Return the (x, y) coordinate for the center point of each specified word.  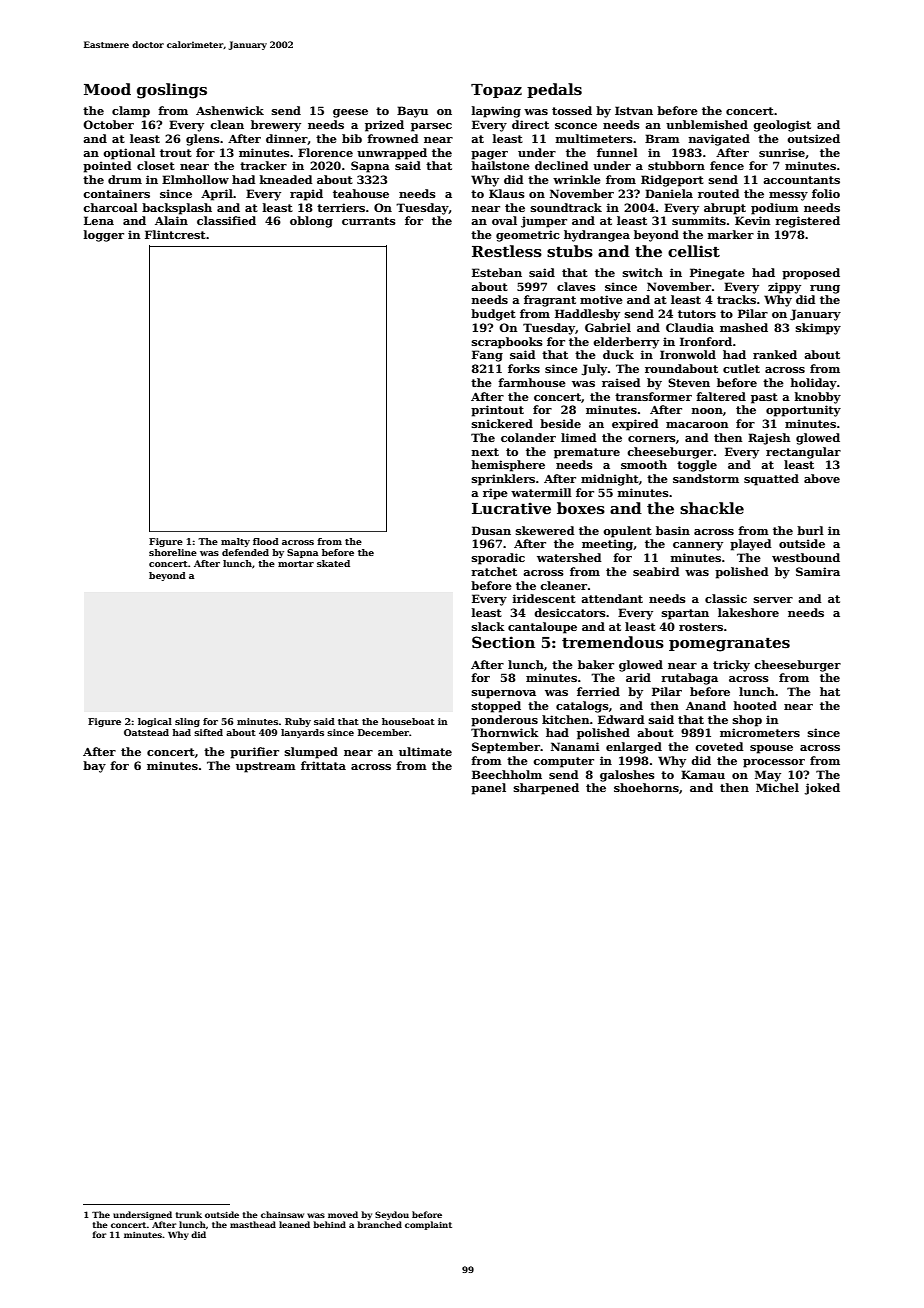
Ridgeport (672, 181)
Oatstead (146, 732)
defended (245, 552)
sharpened (546, 789)
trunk (189, 1214)
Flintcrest (175, 234)
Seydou (392, 1215)
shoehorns (646, 787)
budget (493, 315)
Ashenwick (230, 110)
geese (350, 113)
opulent (627, 532)
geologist (782, 126)
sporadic (498, 559)
